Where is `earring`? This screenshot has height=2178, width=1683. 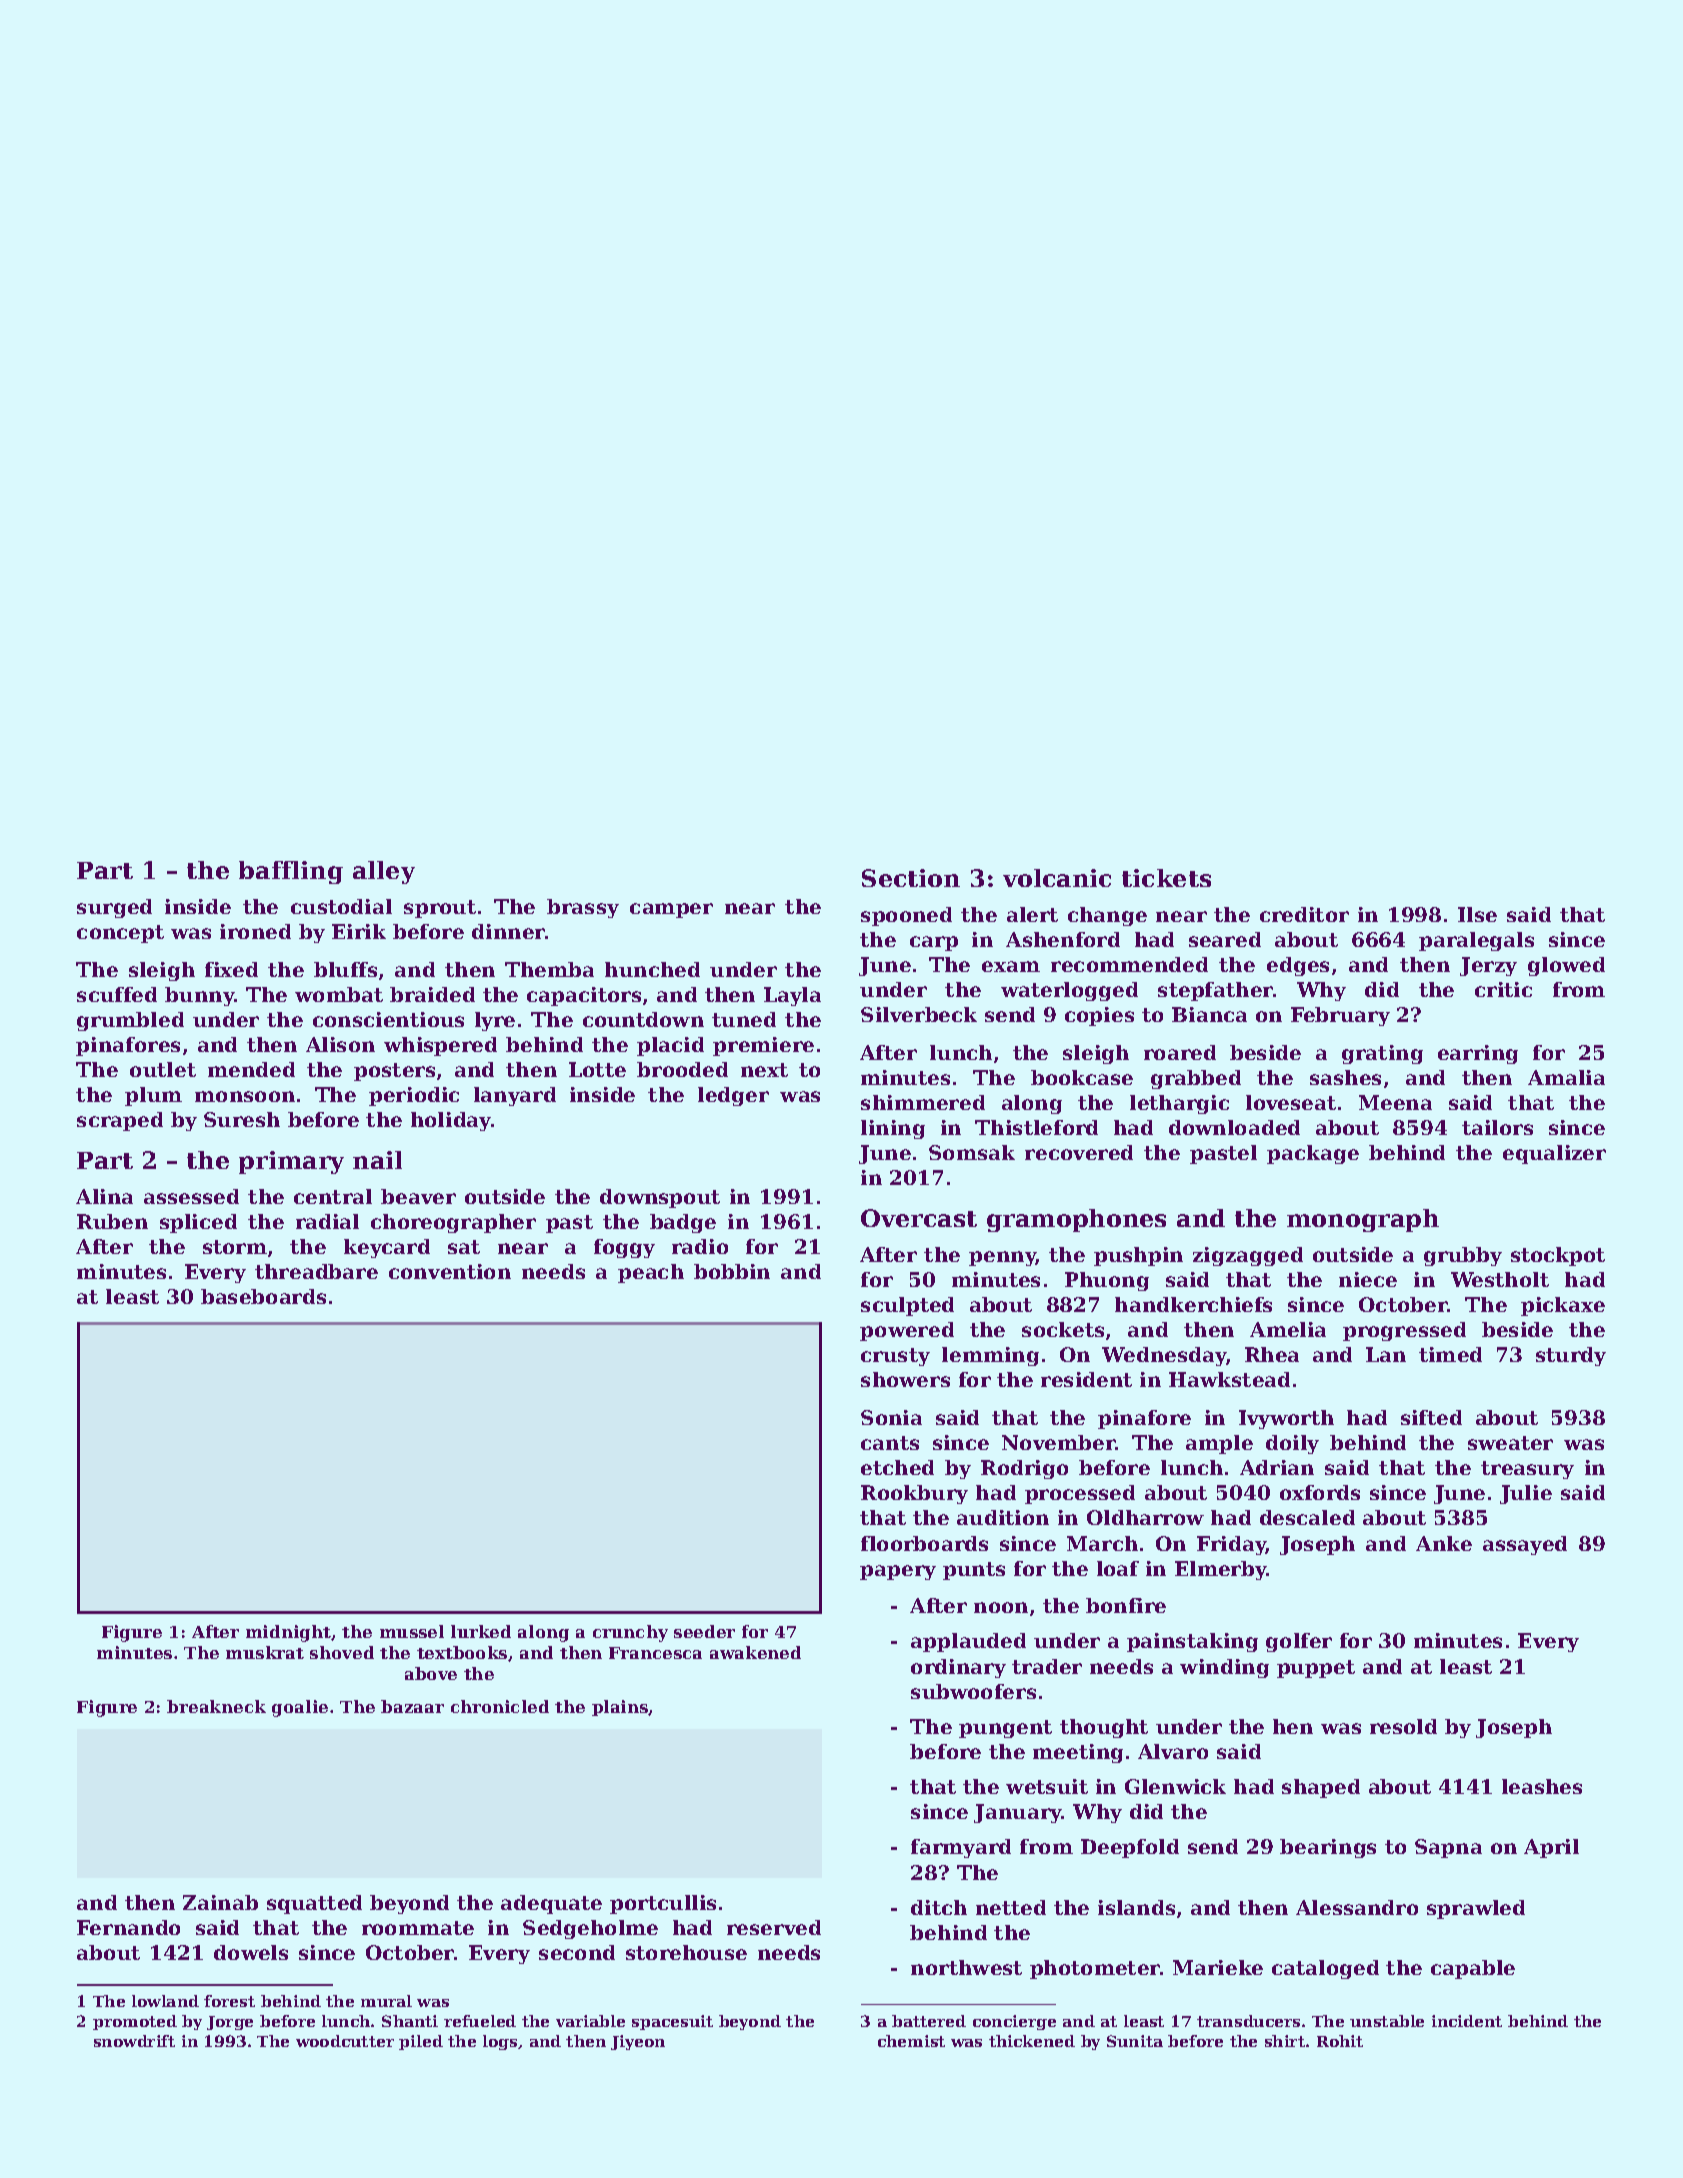
earring is located at coordinates (1478, 1054).
